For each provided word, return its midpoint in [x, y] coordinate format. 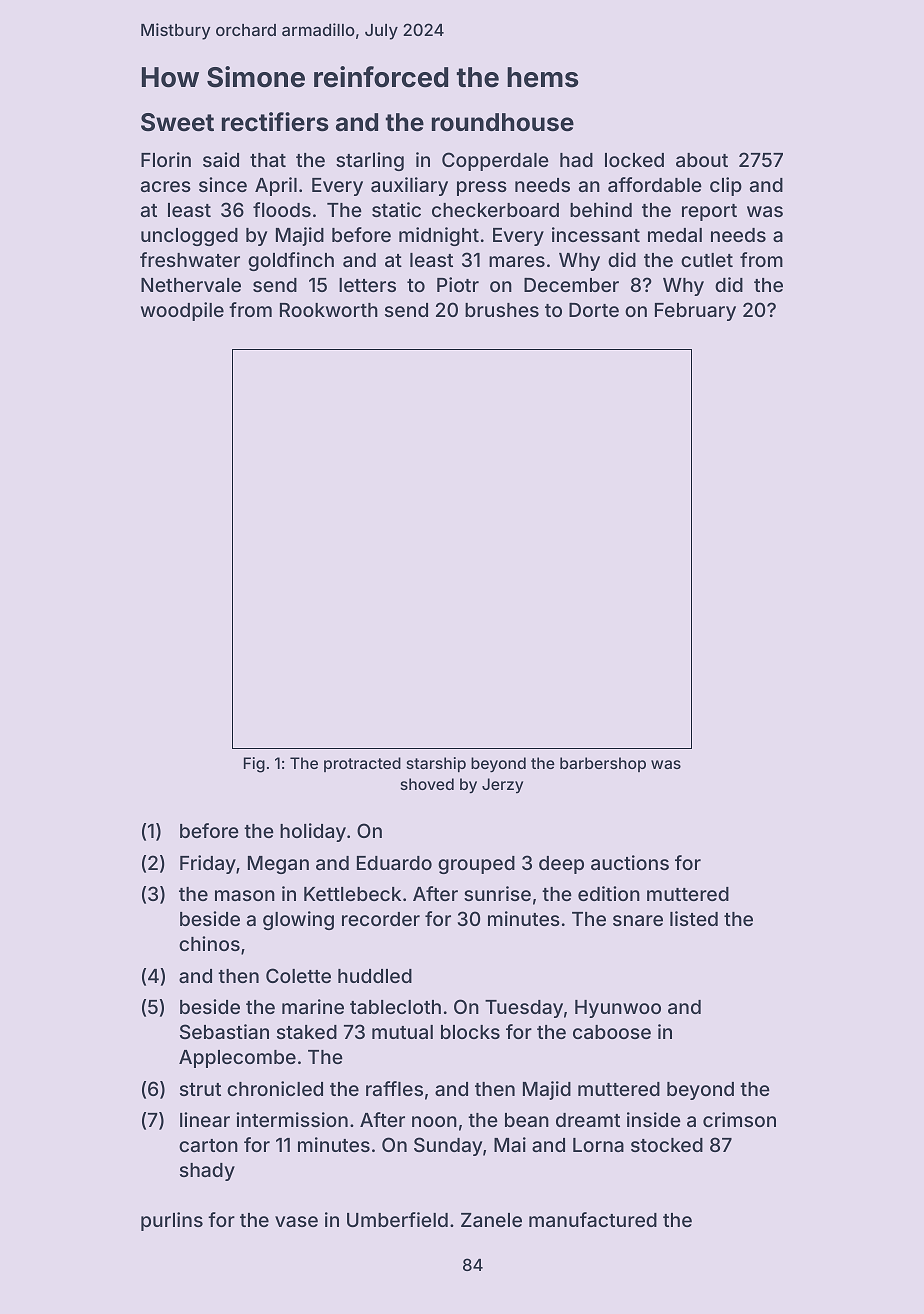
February [695, 312]
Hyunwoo [618, 1009]
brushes [502, 310]
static [396, 209]
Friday [208, 864]
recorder [381, 919]
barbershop [603, 764]
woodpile [182, 311]
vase [296, 1221]
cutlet [707, 260]
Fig [254, 765]
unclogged [189, 237]
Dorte [594, 310]
